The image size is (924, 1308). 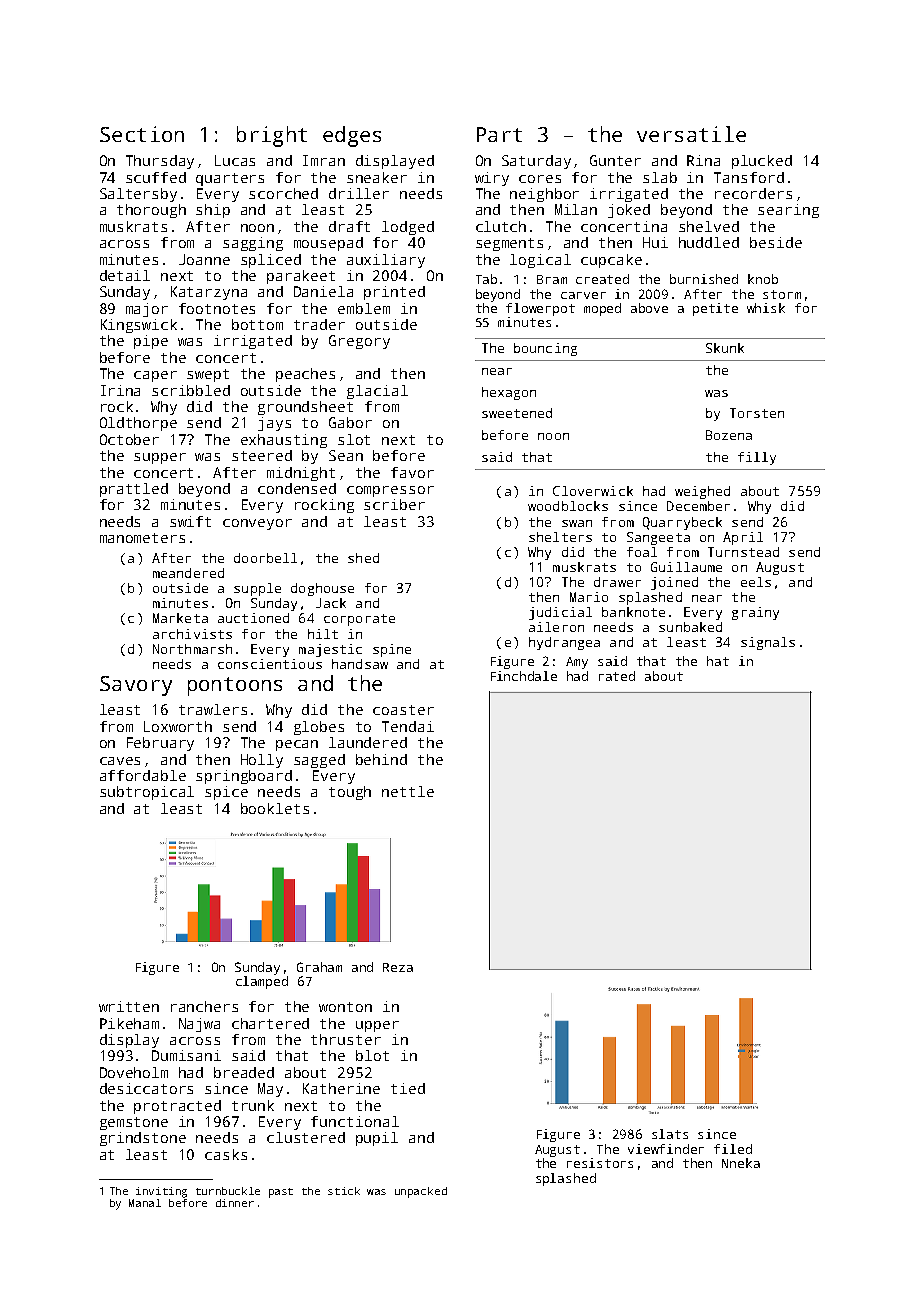 What do you see at coordinates (674, 583) in the document?
I see `joined` at bounding box center [674, 583].
